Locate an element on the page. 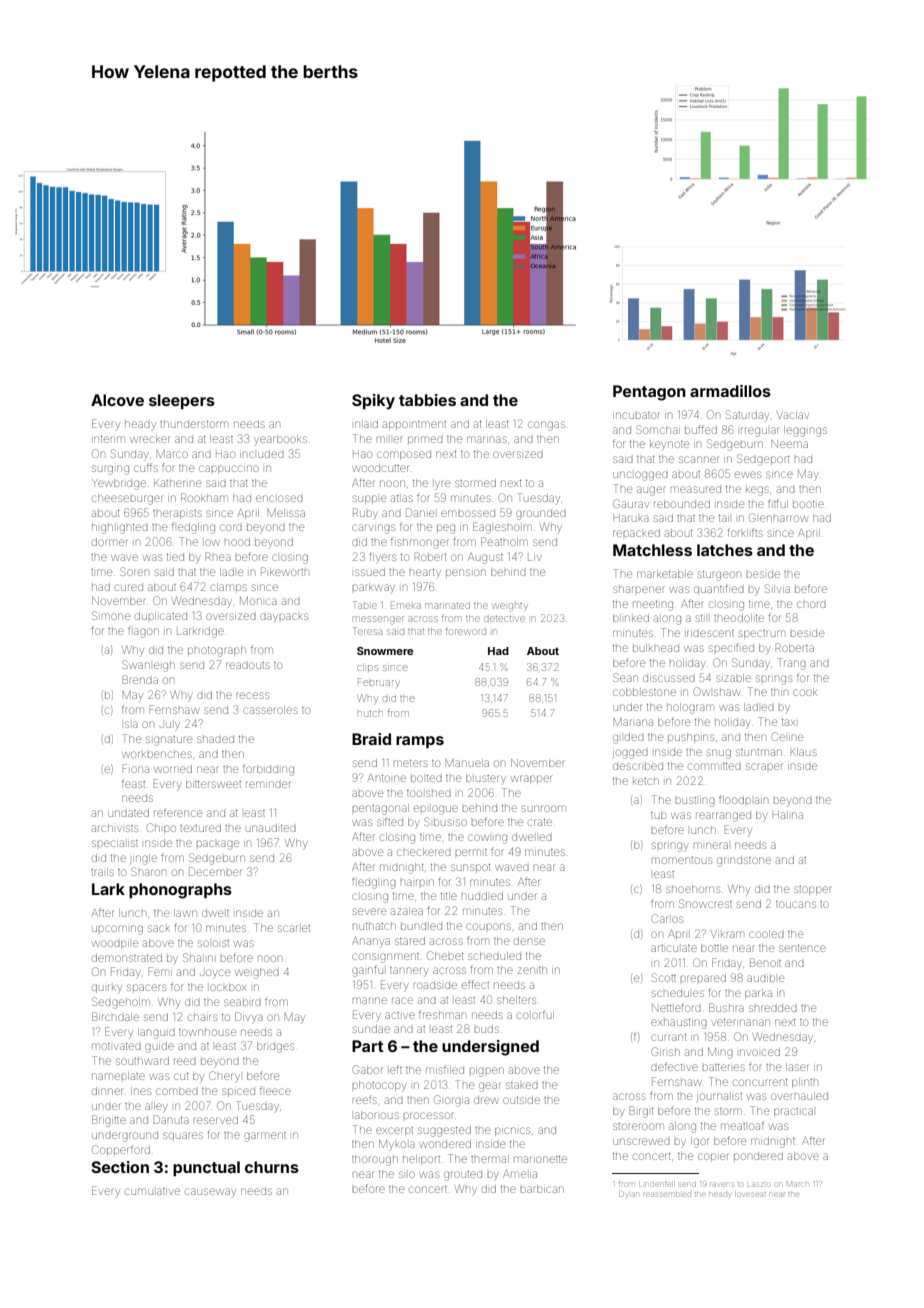  woodpile is located at coordinates (115, 944).
